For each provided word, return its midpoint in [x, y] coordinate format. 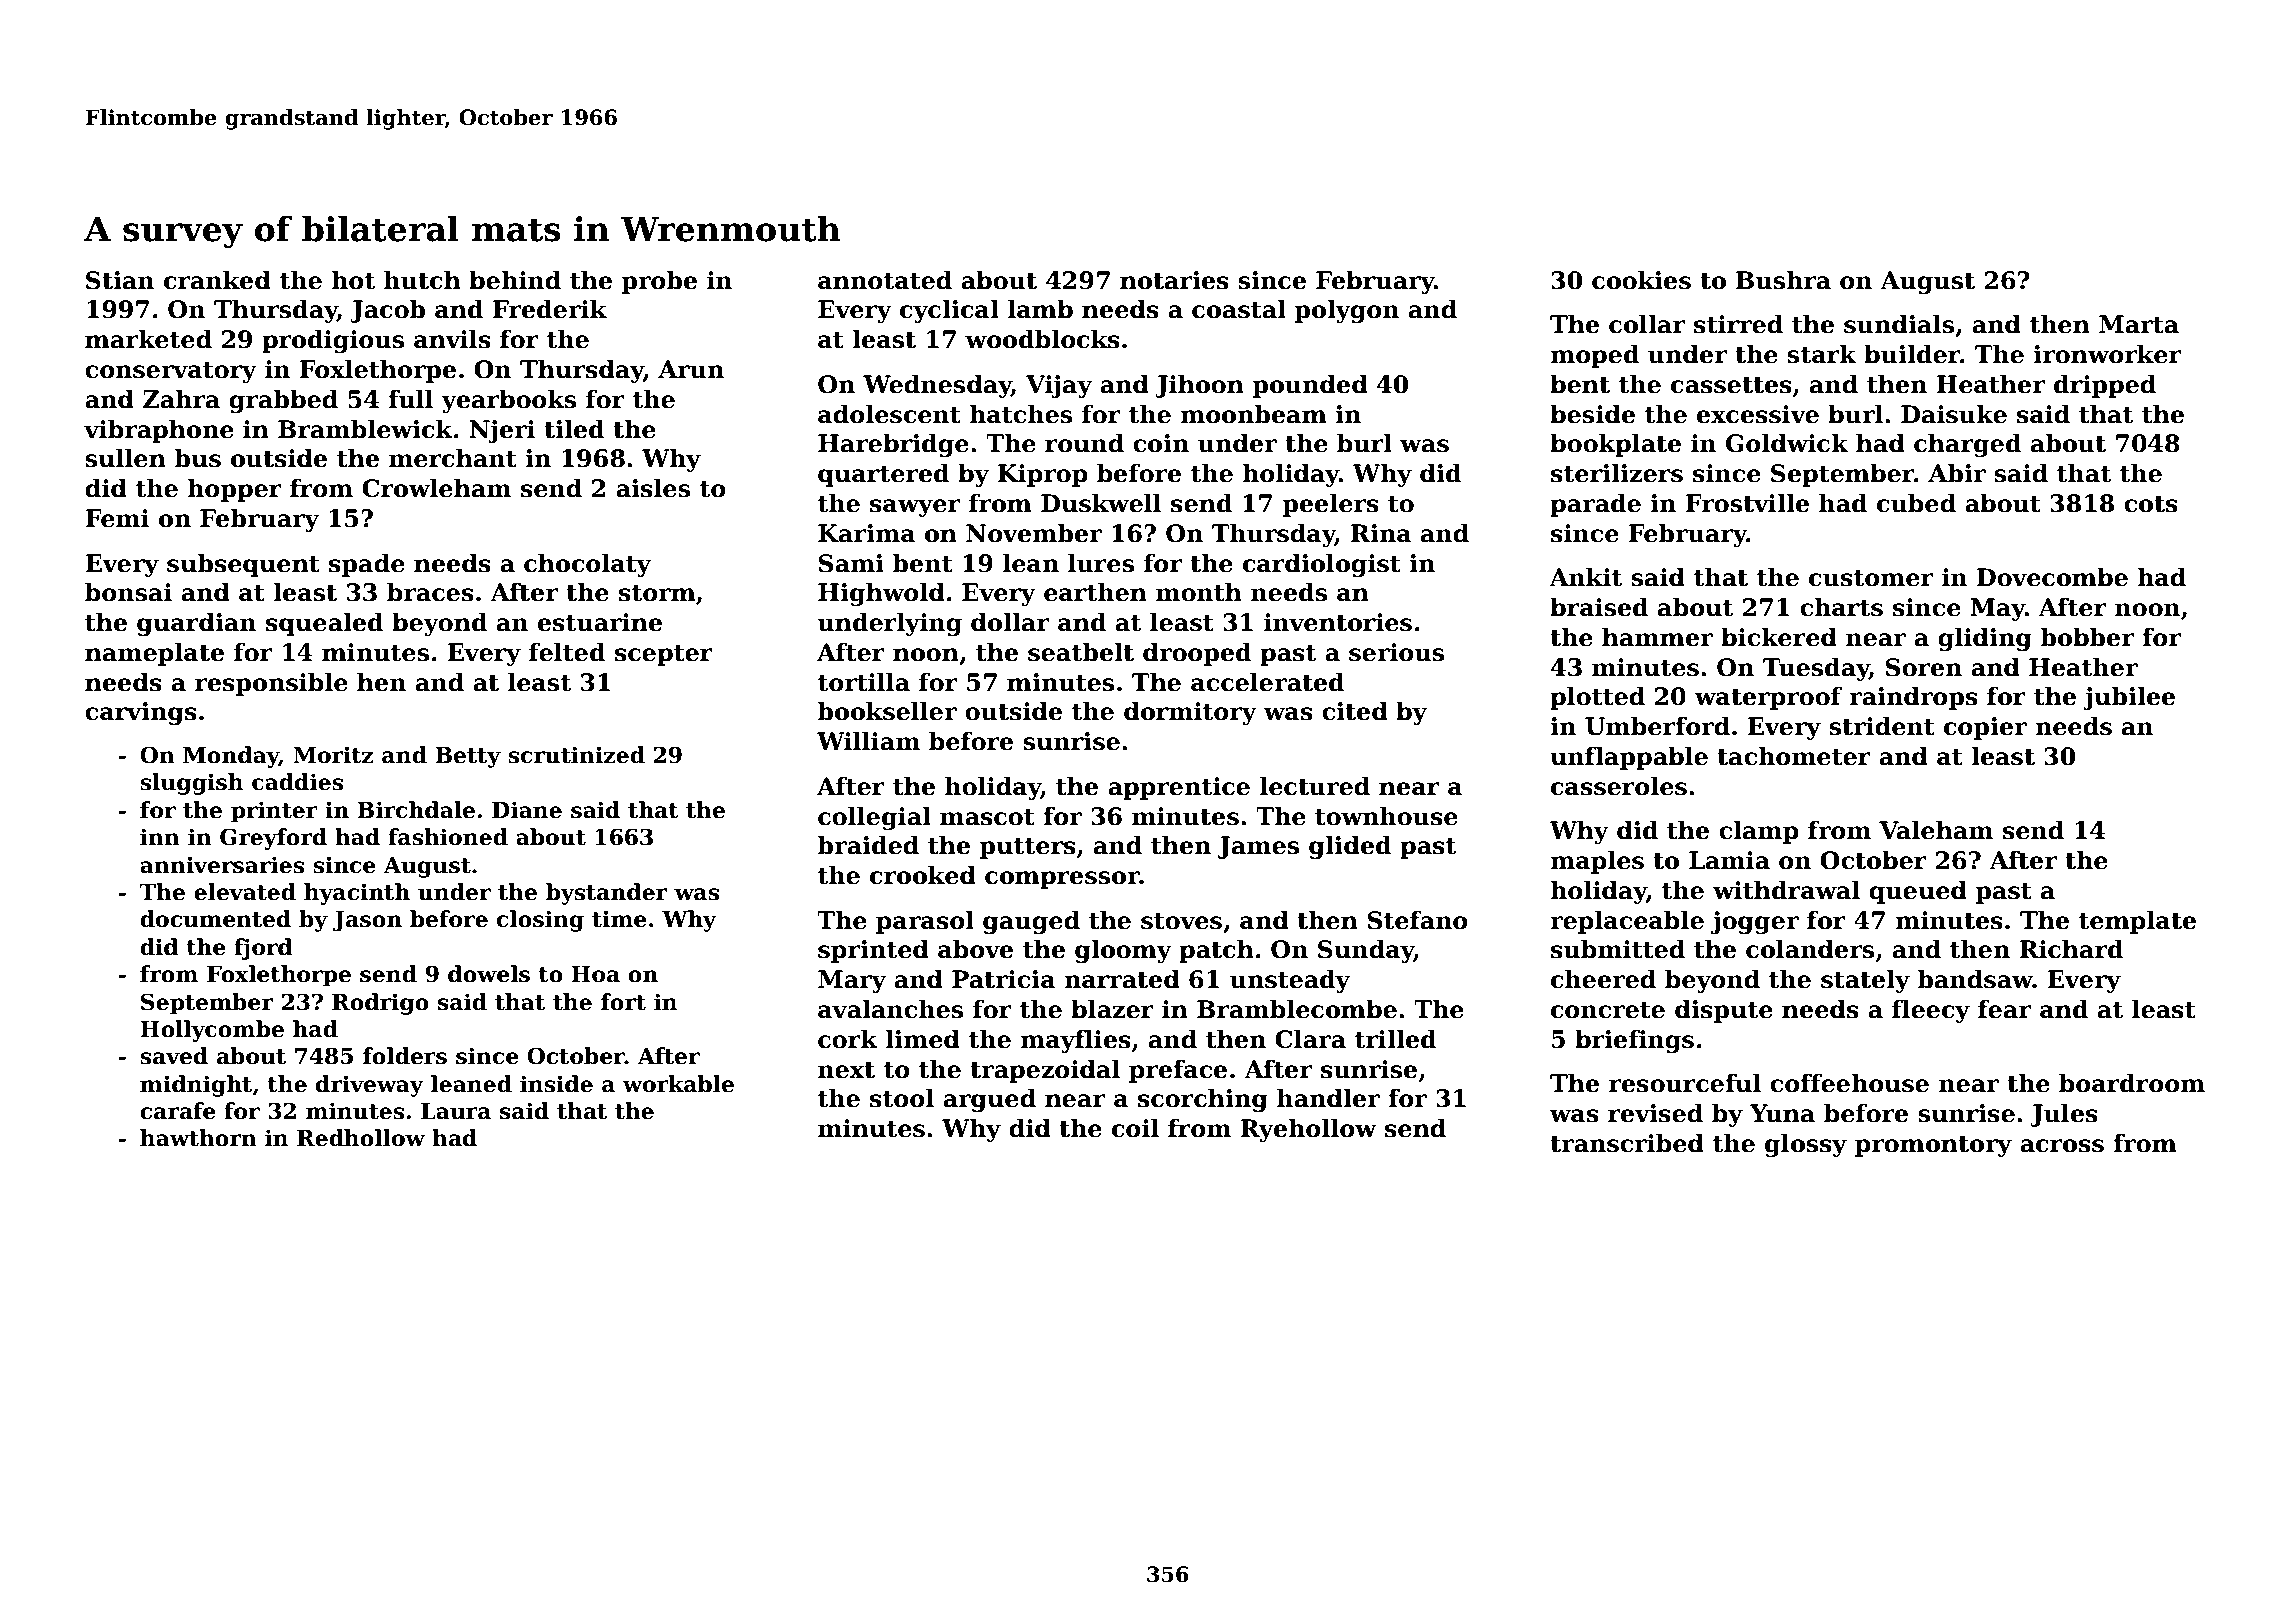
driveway [370, 1086]
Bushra [1783, 280]
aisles [653, 488]
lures [1101, 563]
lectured [1315, 786]
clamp [1759, 832]
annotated [885, 280]
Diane [527, 810]
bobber [2087, 637]
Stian [120, 280]
